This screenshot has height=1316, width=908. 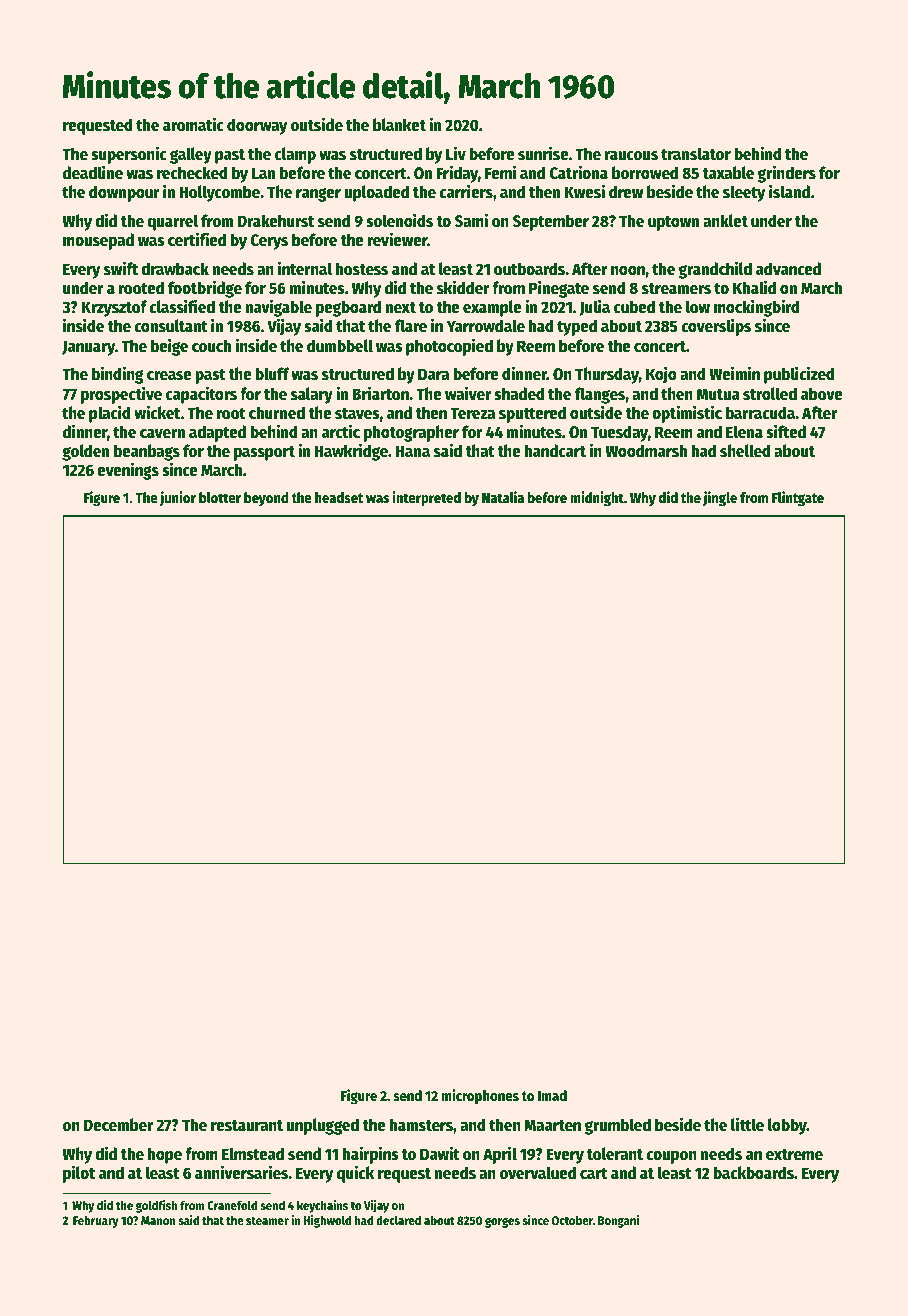 I want to click on quarrel, so click(x=172, y=222).
